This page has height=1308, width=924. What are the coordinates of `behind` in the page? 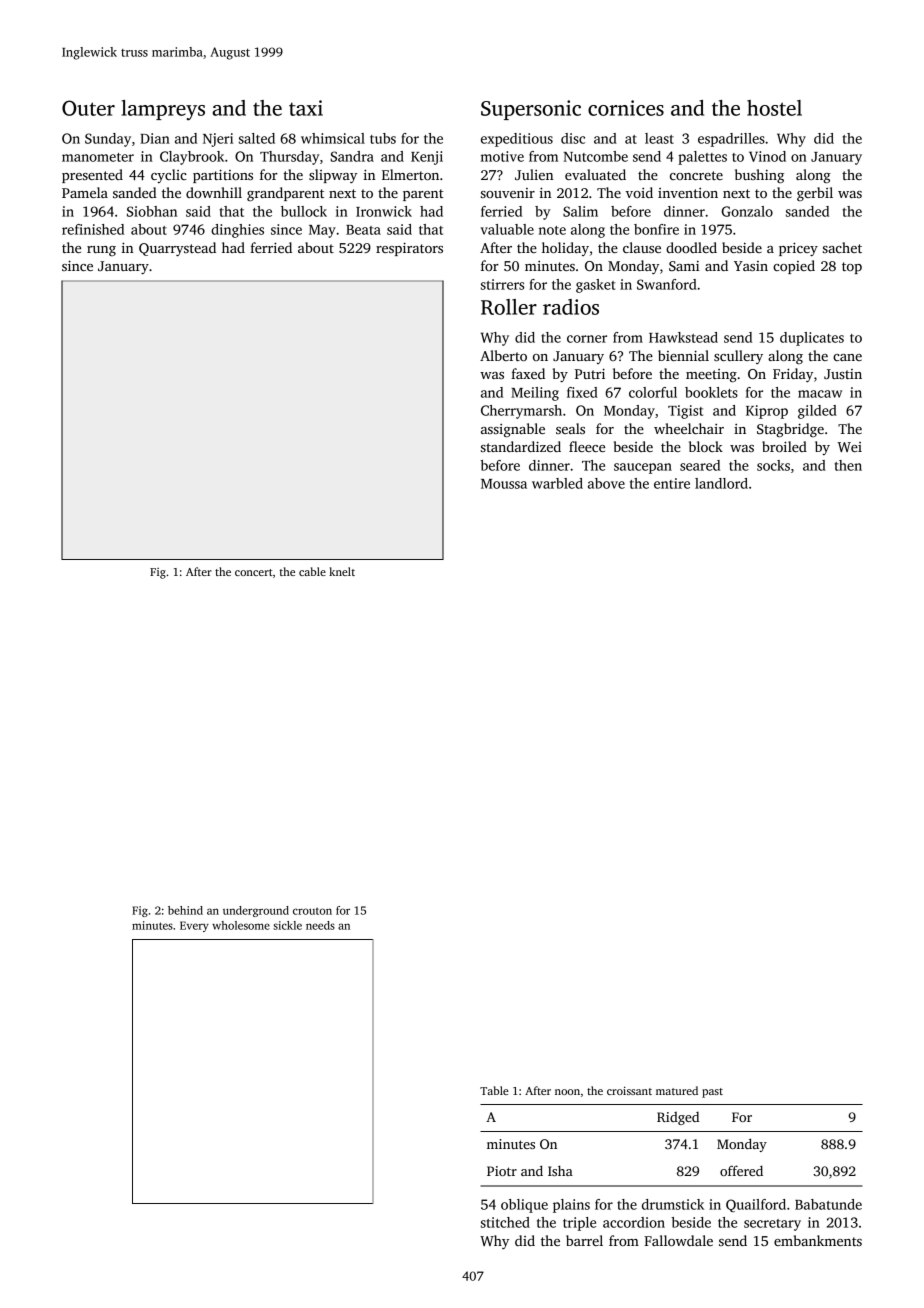 It's located at (185, 910).
